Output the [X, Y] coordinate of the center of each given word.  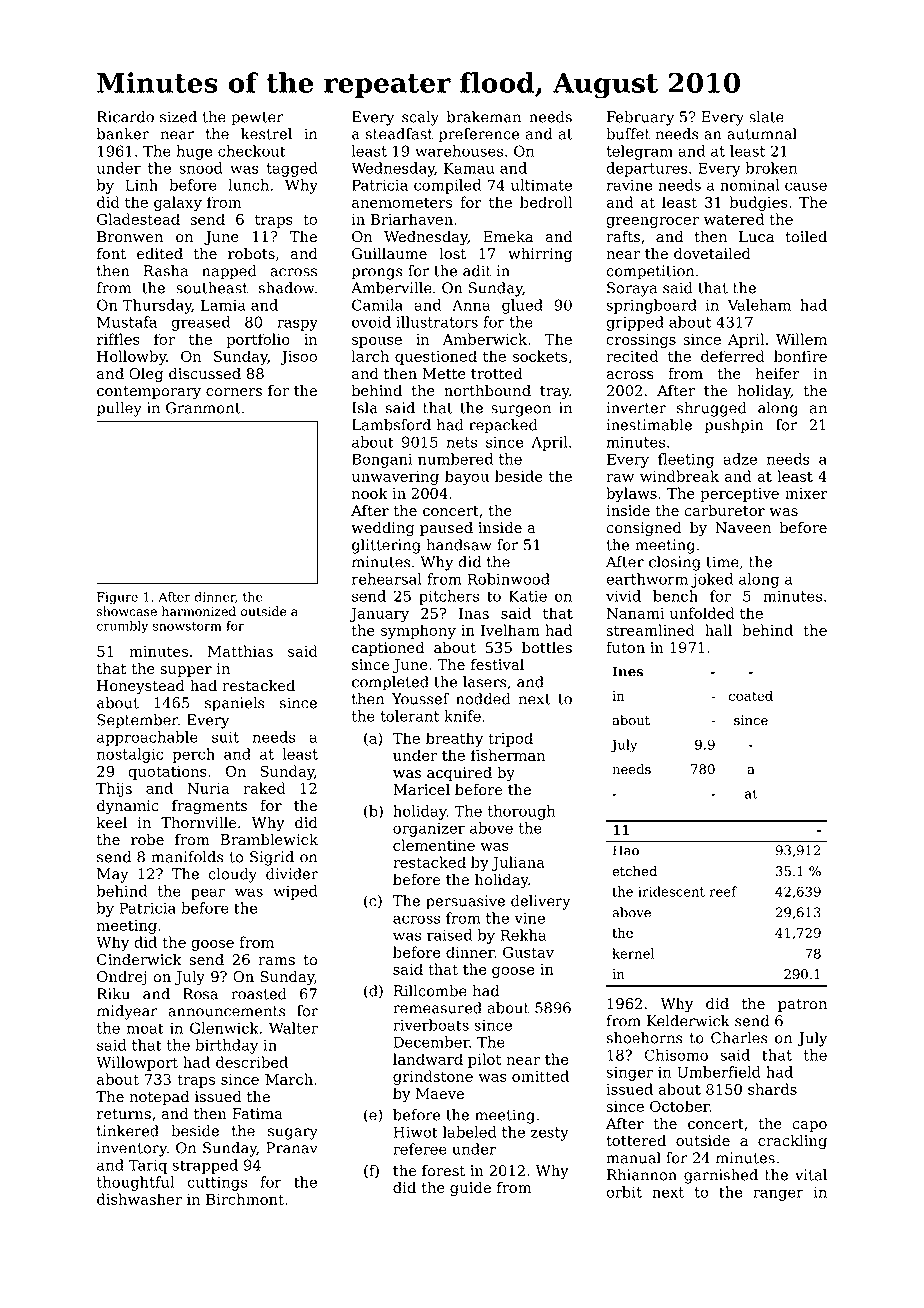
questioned [436, 357]
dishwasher [139, 1199]
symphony [418, 631]
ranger [778, 1195]
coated [751, 695]
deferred [733, 356]
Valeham [759, 305]
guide [470, 1189]
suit [225, 737]
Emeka [508, 236]
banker [123, 134]
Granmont [203, 408]
